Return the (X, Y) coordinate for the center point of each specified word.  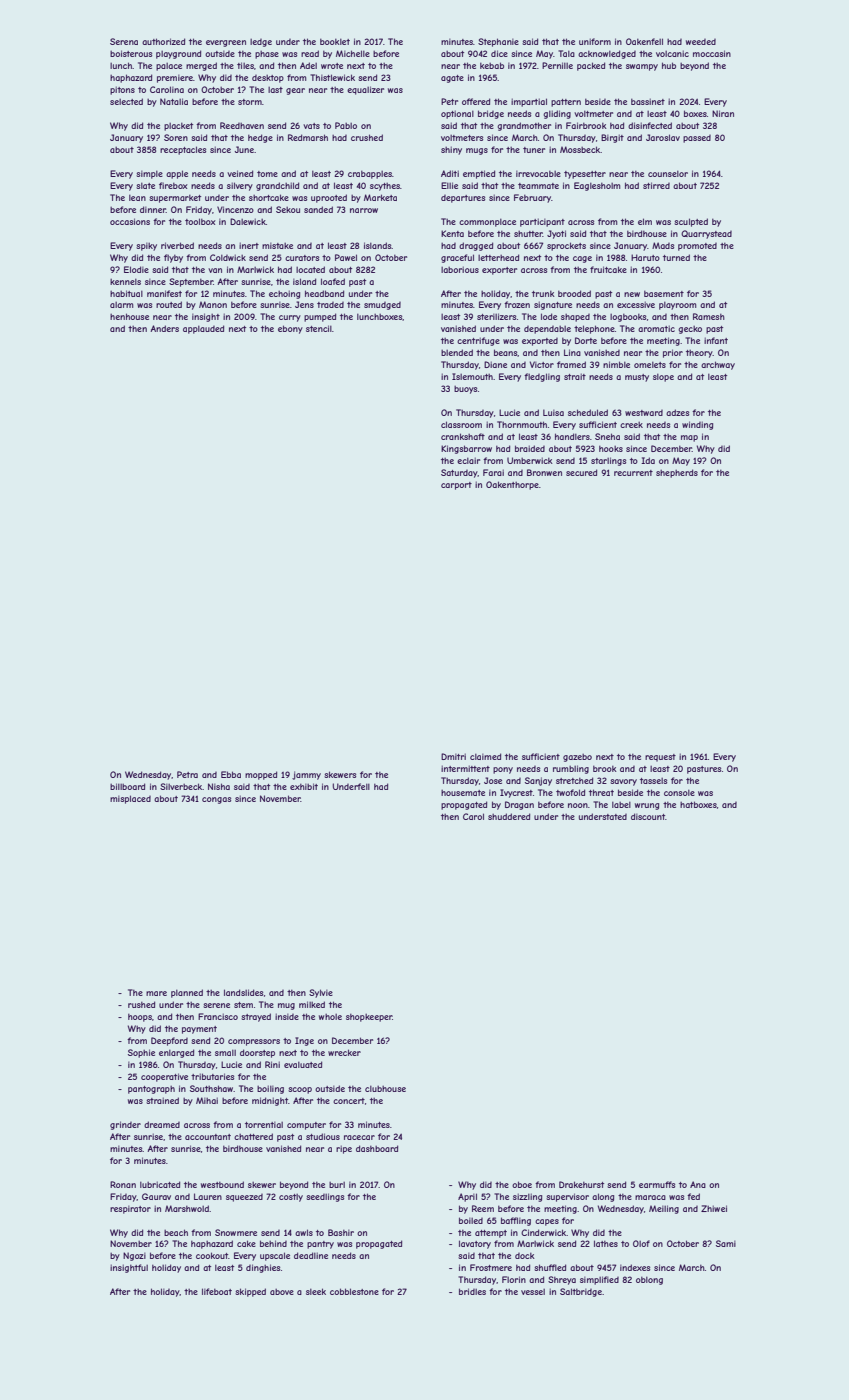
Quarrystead (706, 234)
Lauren (208, 1196)
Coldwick (228, 257)
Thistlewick (332, 77)
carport (456, 486)
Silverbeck (181, 786)
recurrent (633, 473)
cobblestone (354, 1291)
